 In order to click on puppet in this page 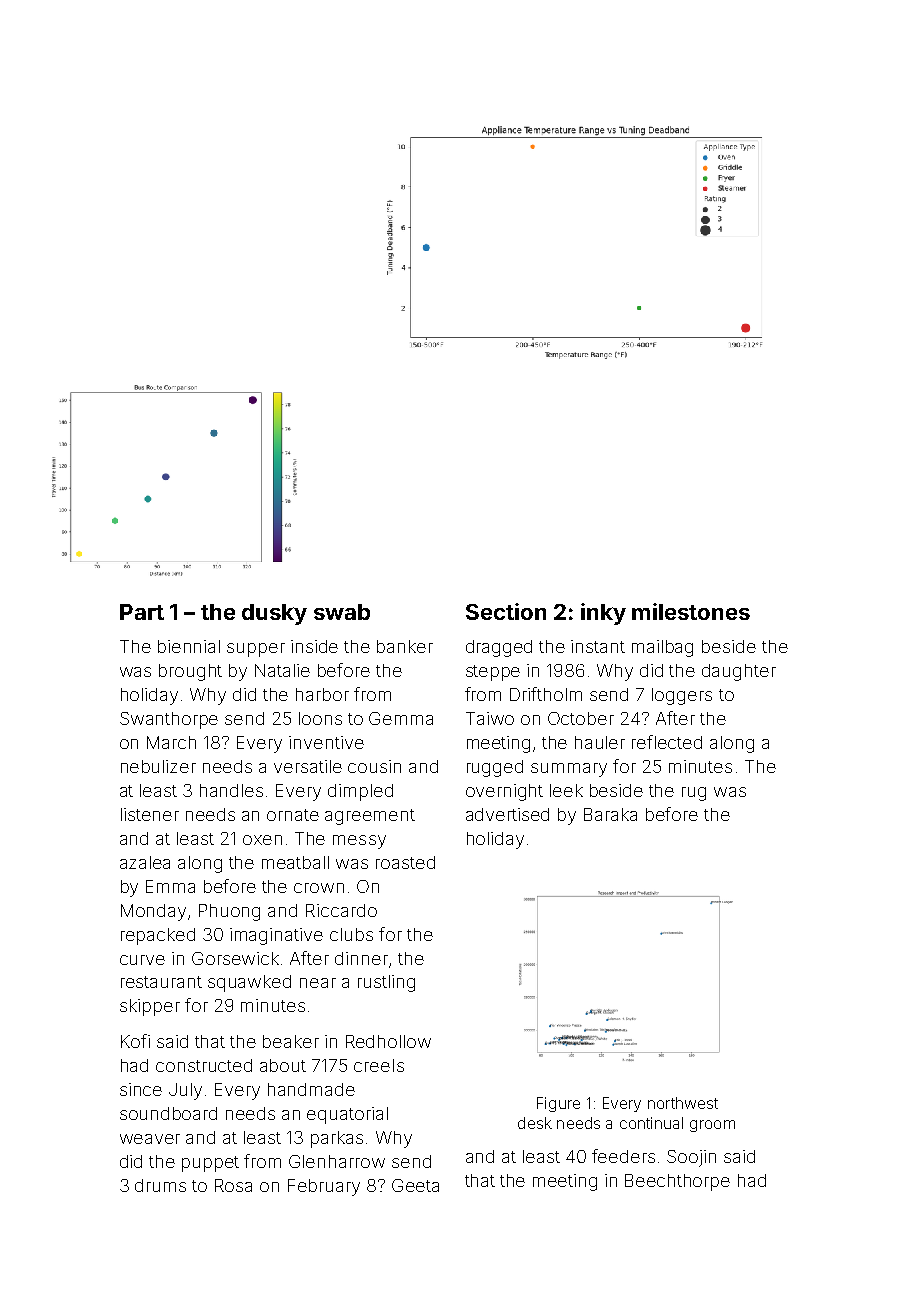, I will do `click(210, 1164)`.
